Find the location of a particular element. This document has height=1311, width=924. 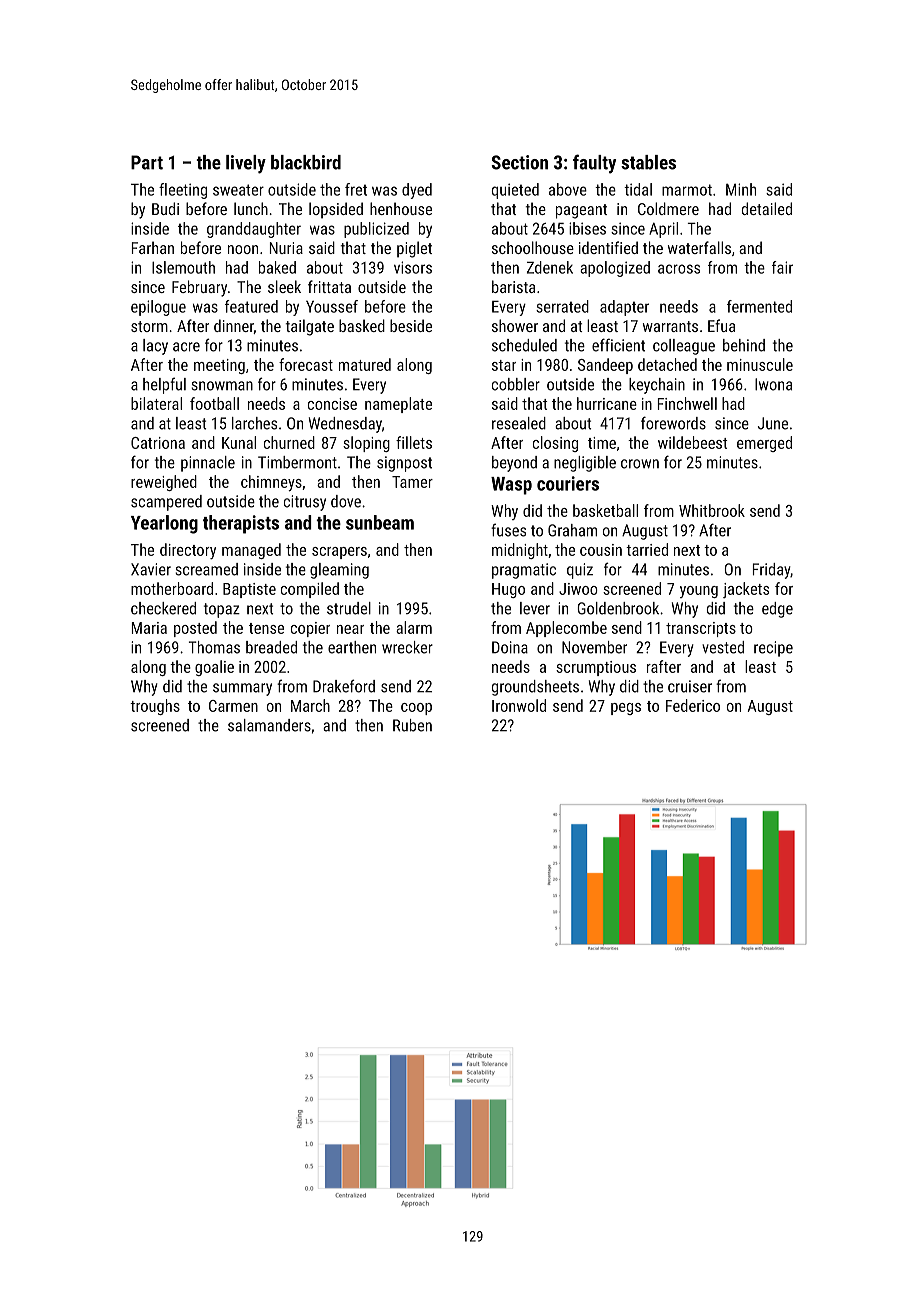

citrusy is located at coordinates (305, 503).
